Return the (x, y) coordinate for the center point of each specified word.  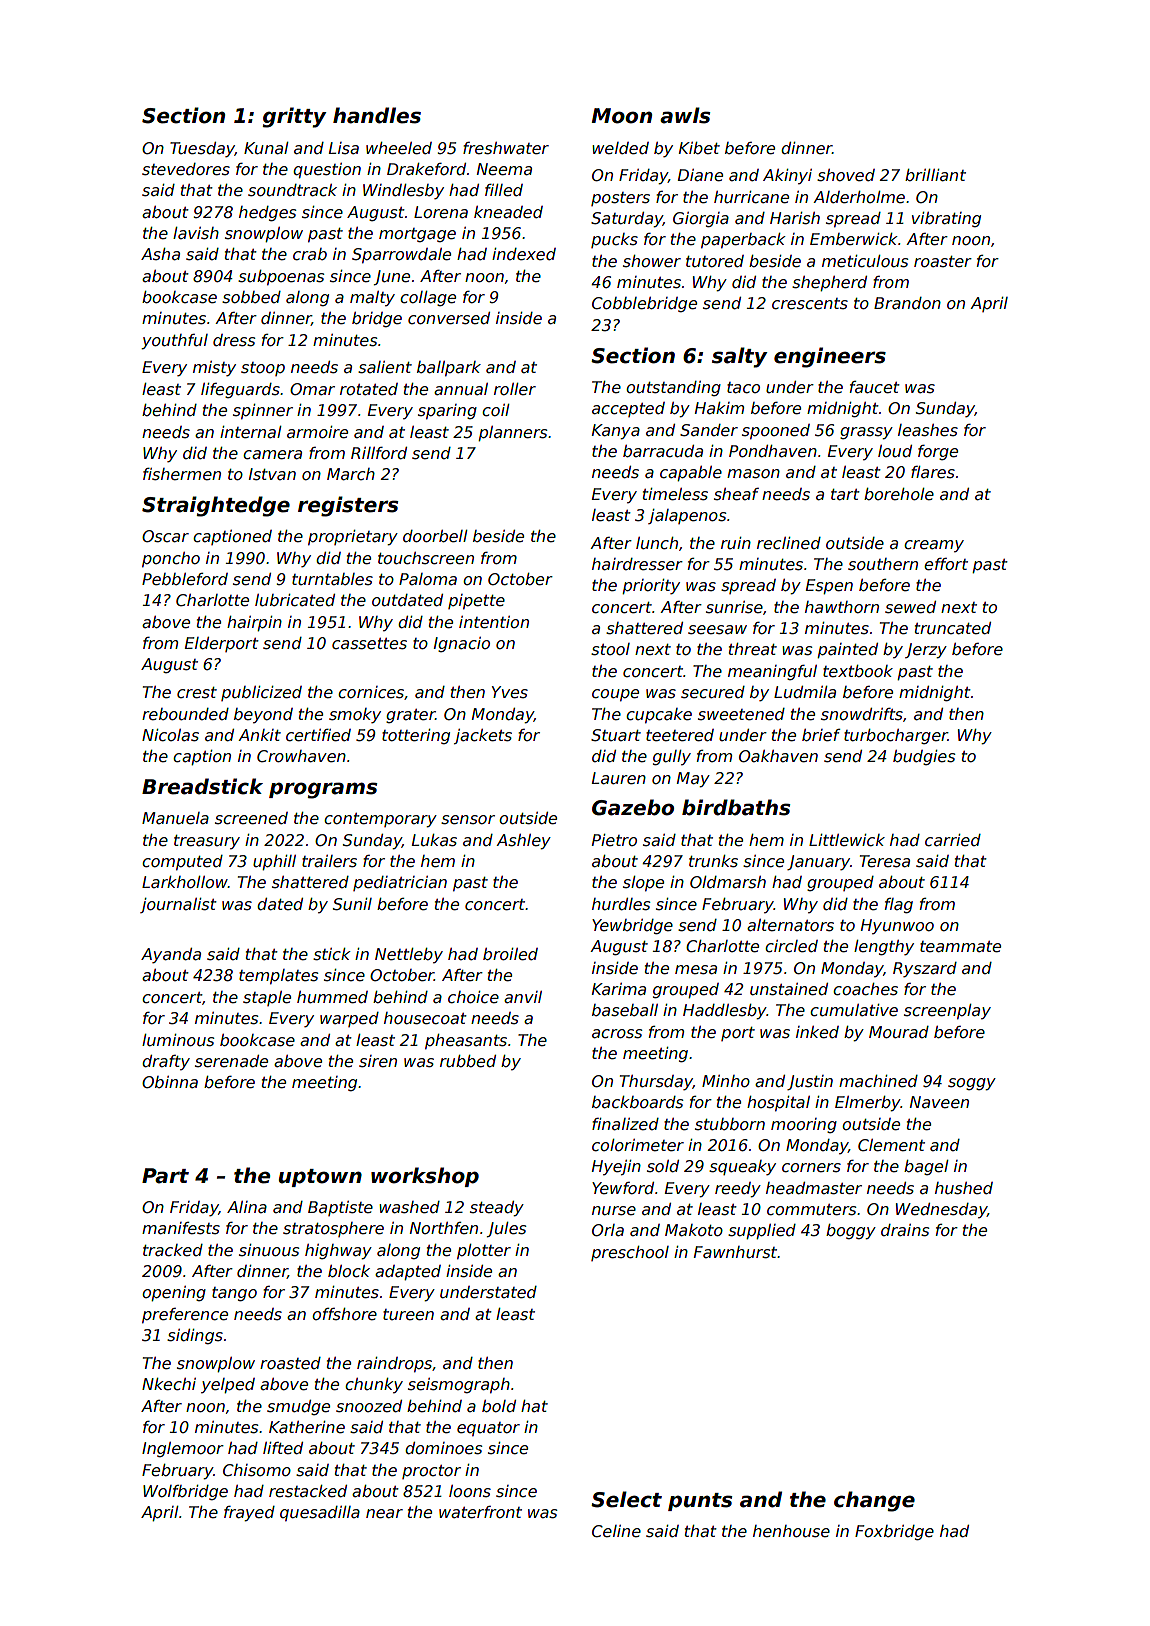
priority (651, 586)
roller (515, 389)
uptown (320, 1178)
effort (946, 564)
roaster (943, 261)
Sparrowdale (401, 255)
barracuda (663, 451)
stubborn (730, 1124)
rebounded (185, 714)
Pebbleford (185, 579)
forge (938, 452)
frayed (249, 1514)
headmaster (814, 1188)
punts (700, 1502)
